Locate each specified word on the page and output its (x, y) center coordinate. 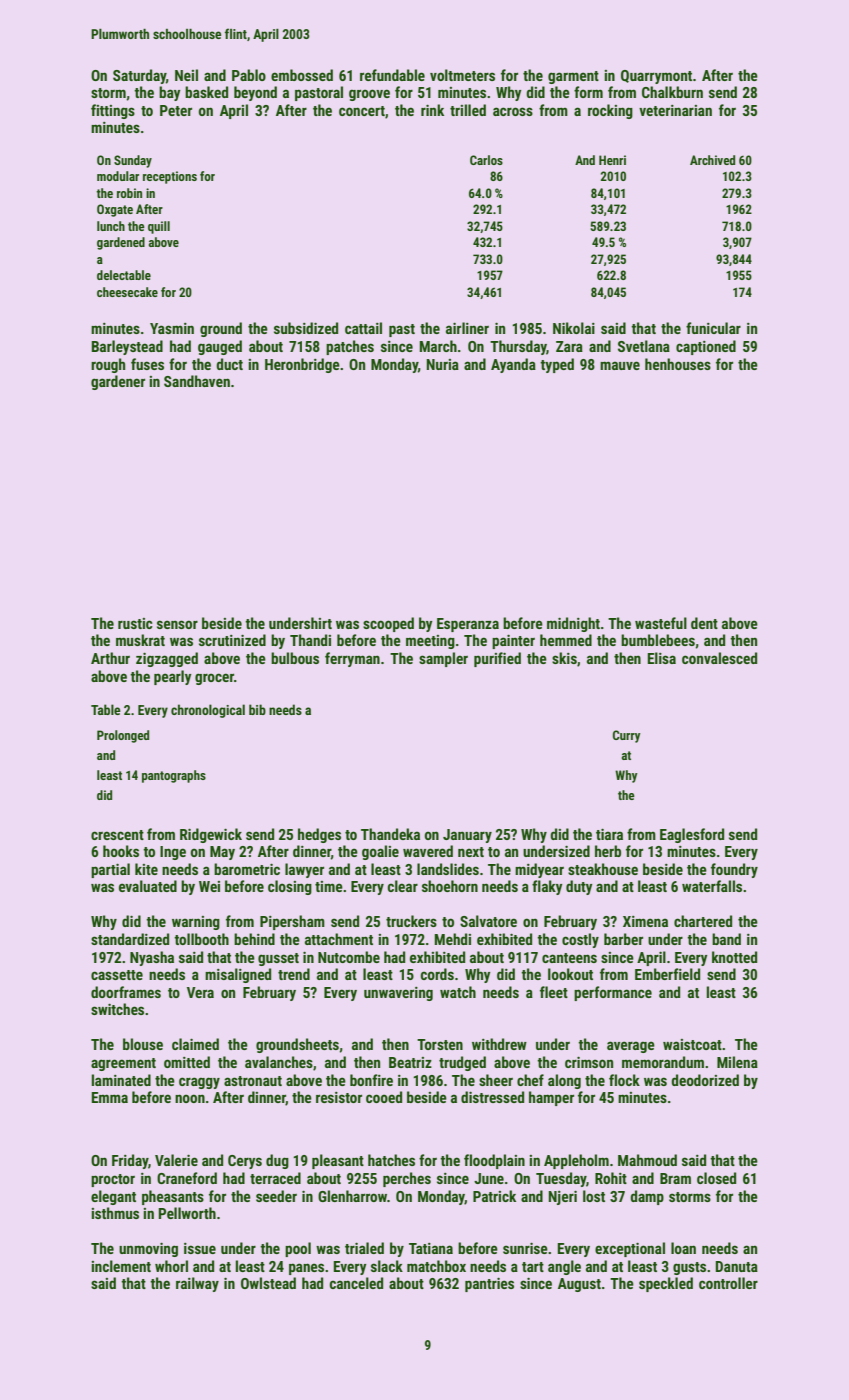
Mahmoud (647, 1160)
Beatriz (410, 1062)
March (438, 346)
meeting (430, 642)
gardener (118, 382)
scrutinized (232, 640)
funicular (713, 328)
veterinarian (675, 110)
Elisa (662, 658)
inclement (121, 1266)
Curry (627, 736)
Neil (186, 75)
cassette (117, 975)
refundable (392, 75)
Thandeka (390, 834)
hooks (121, 851)
